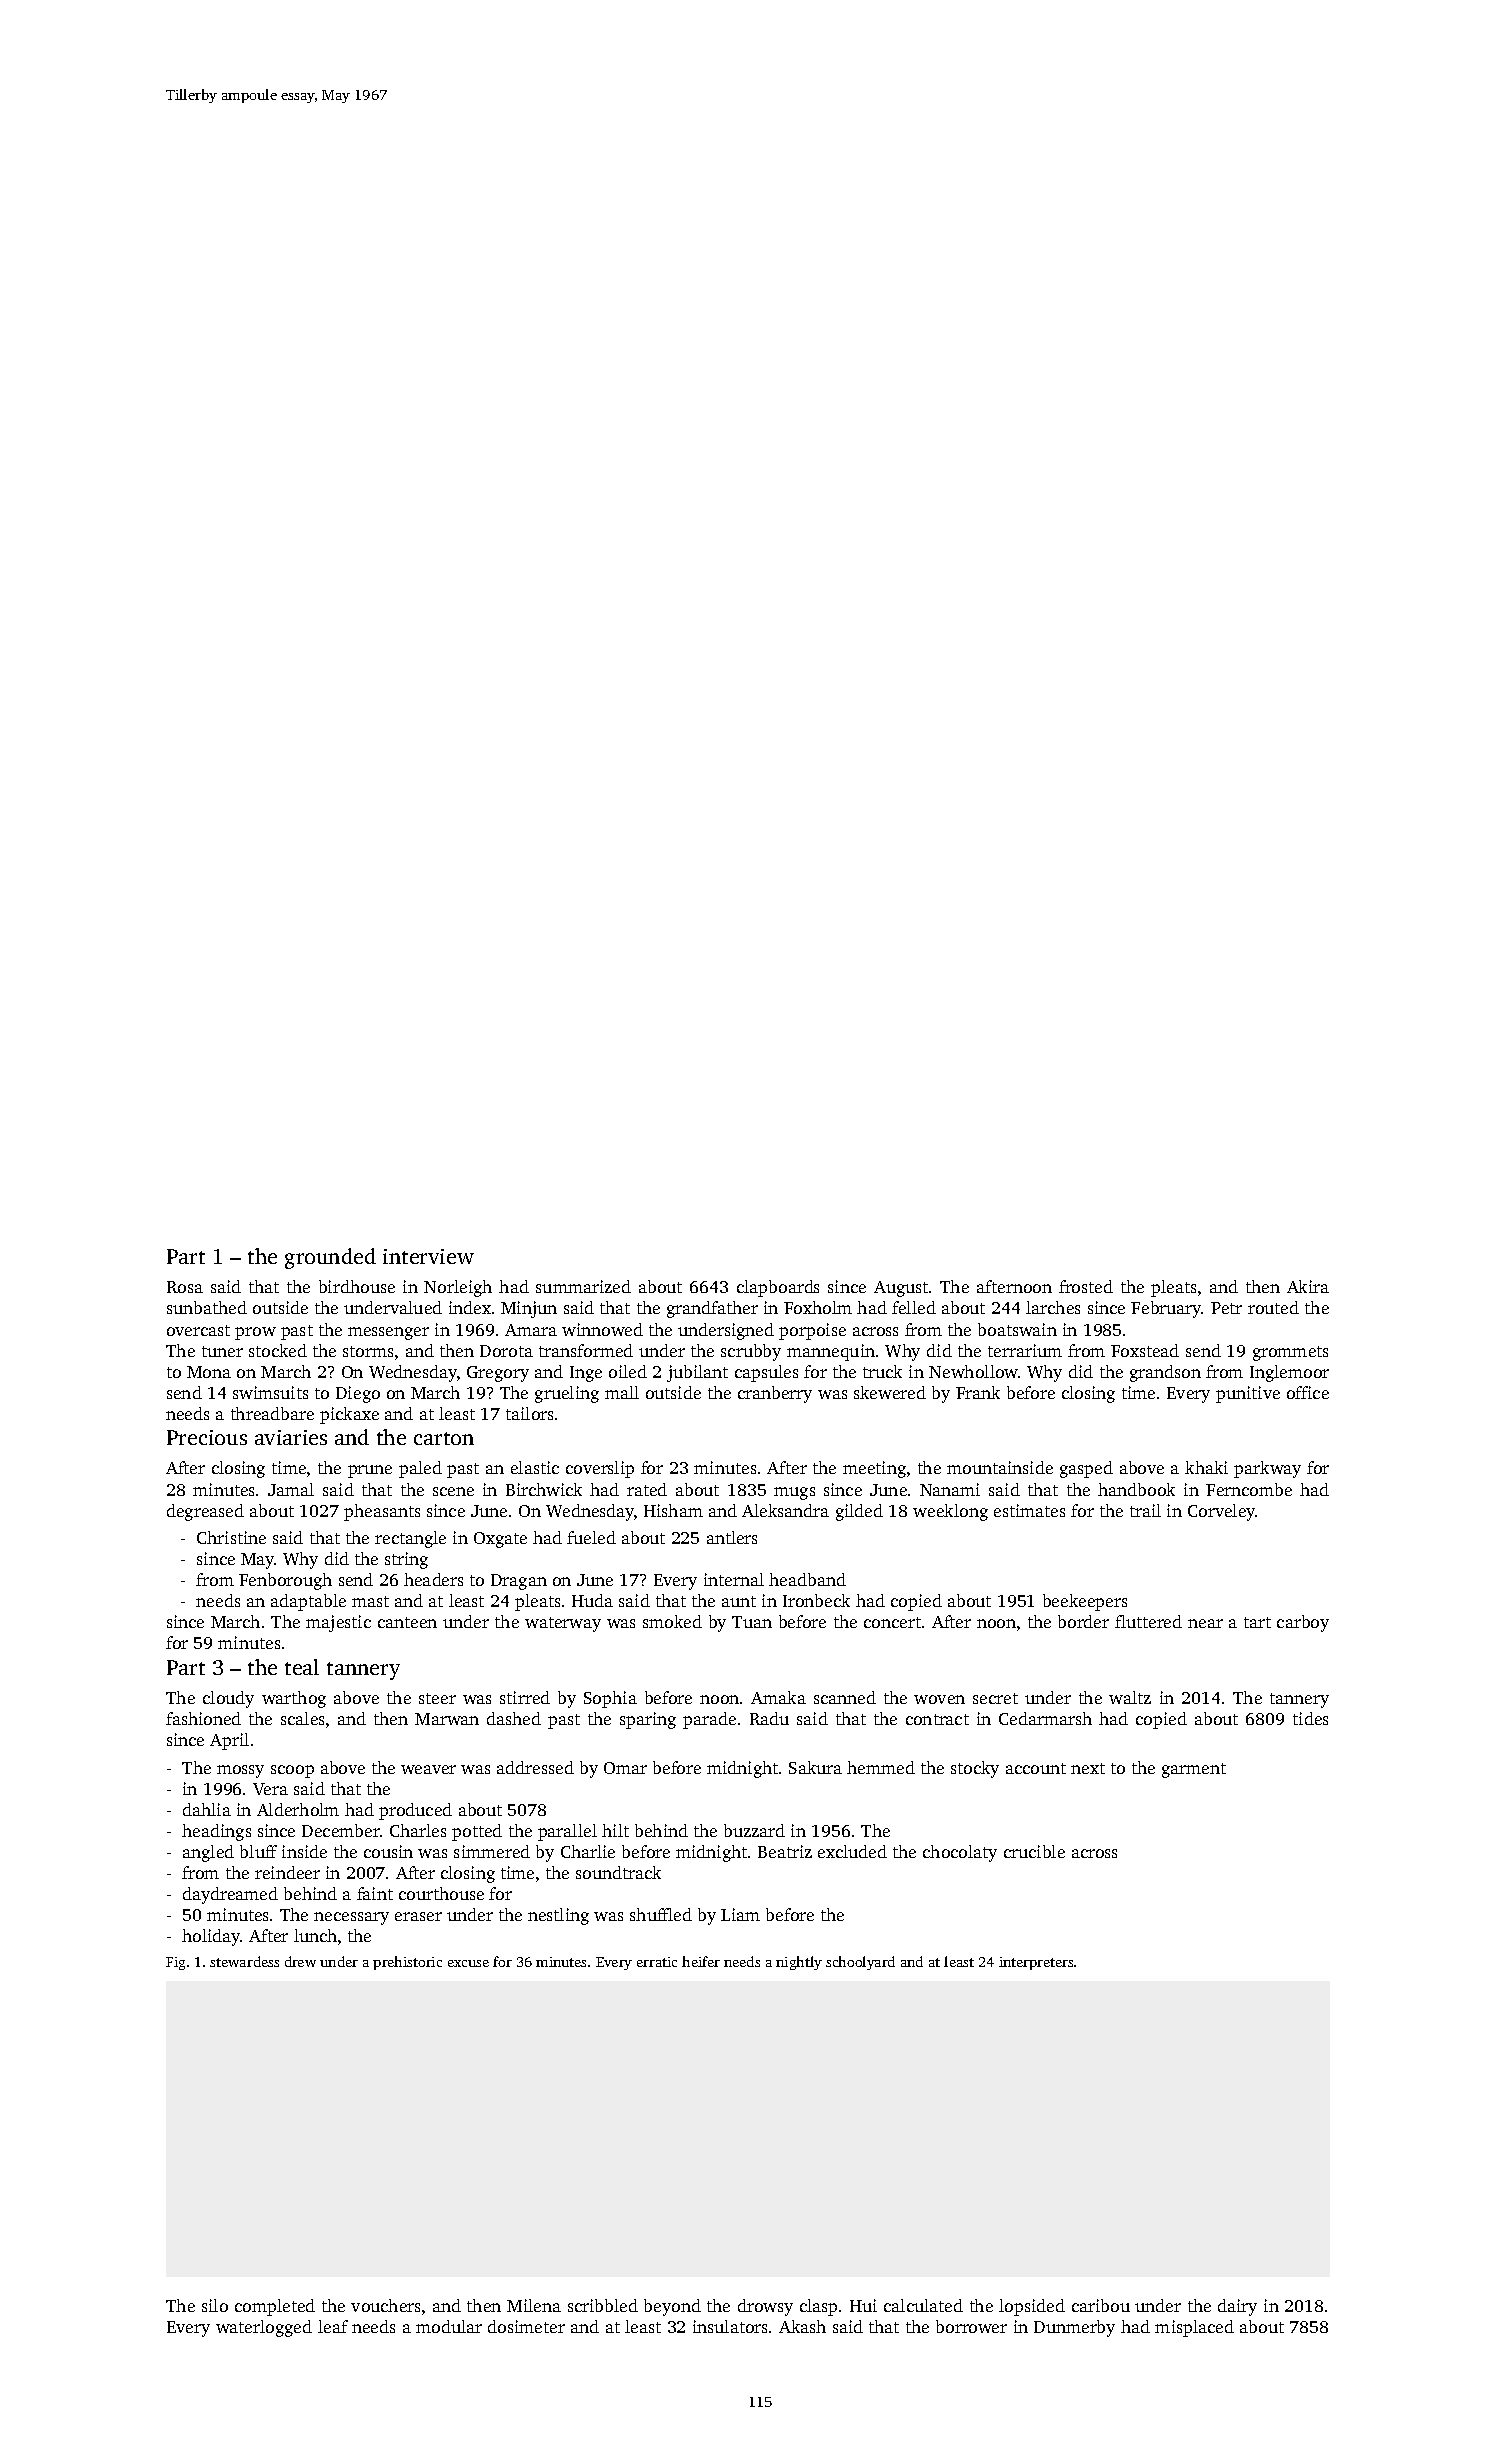  Describe the element at coordinates (799, 1963) in the screenshot. I see `nightly` at that location.
